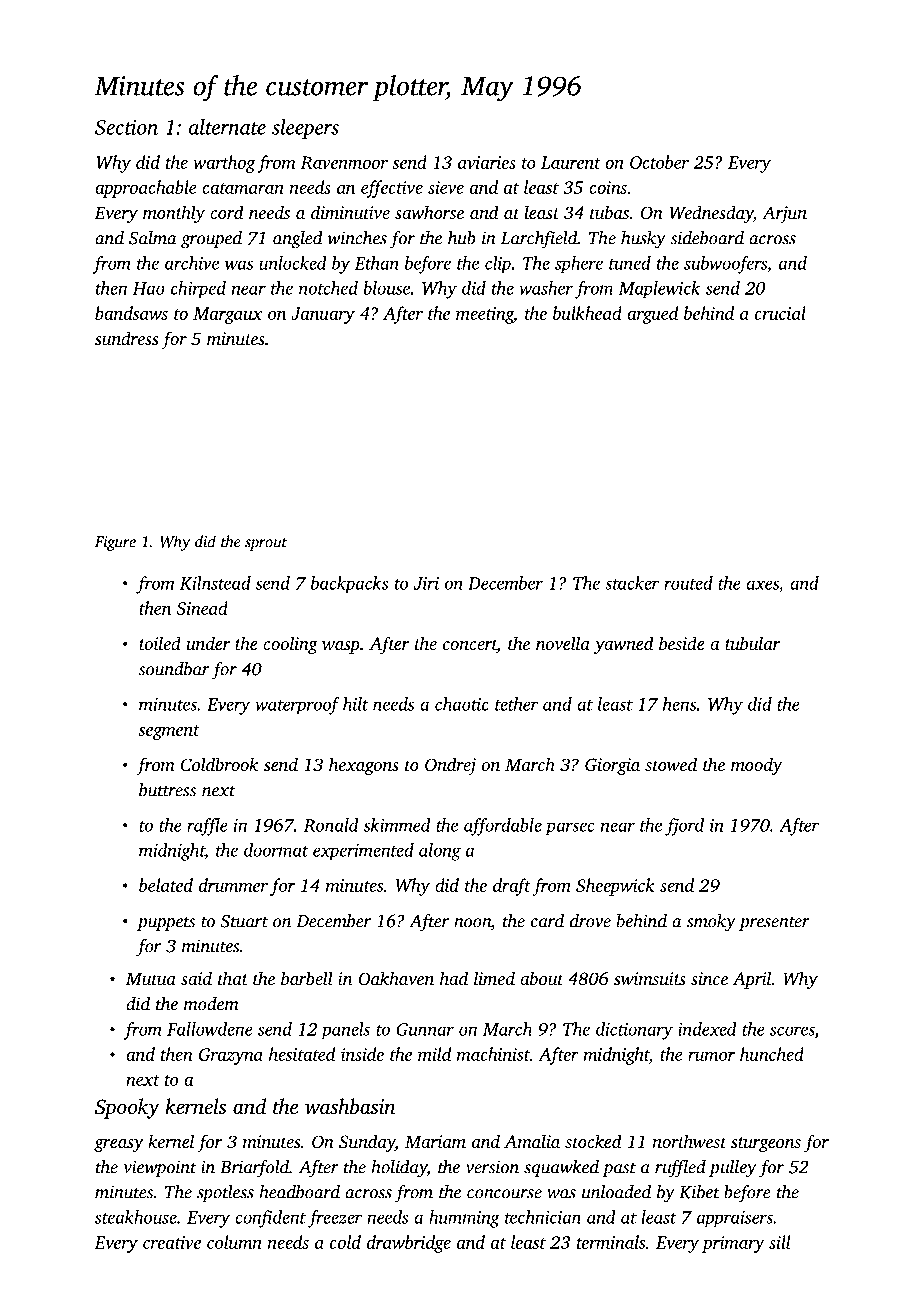  Describe the element at coordinates (167, 790) in the page. I see `buttress` at that location.
